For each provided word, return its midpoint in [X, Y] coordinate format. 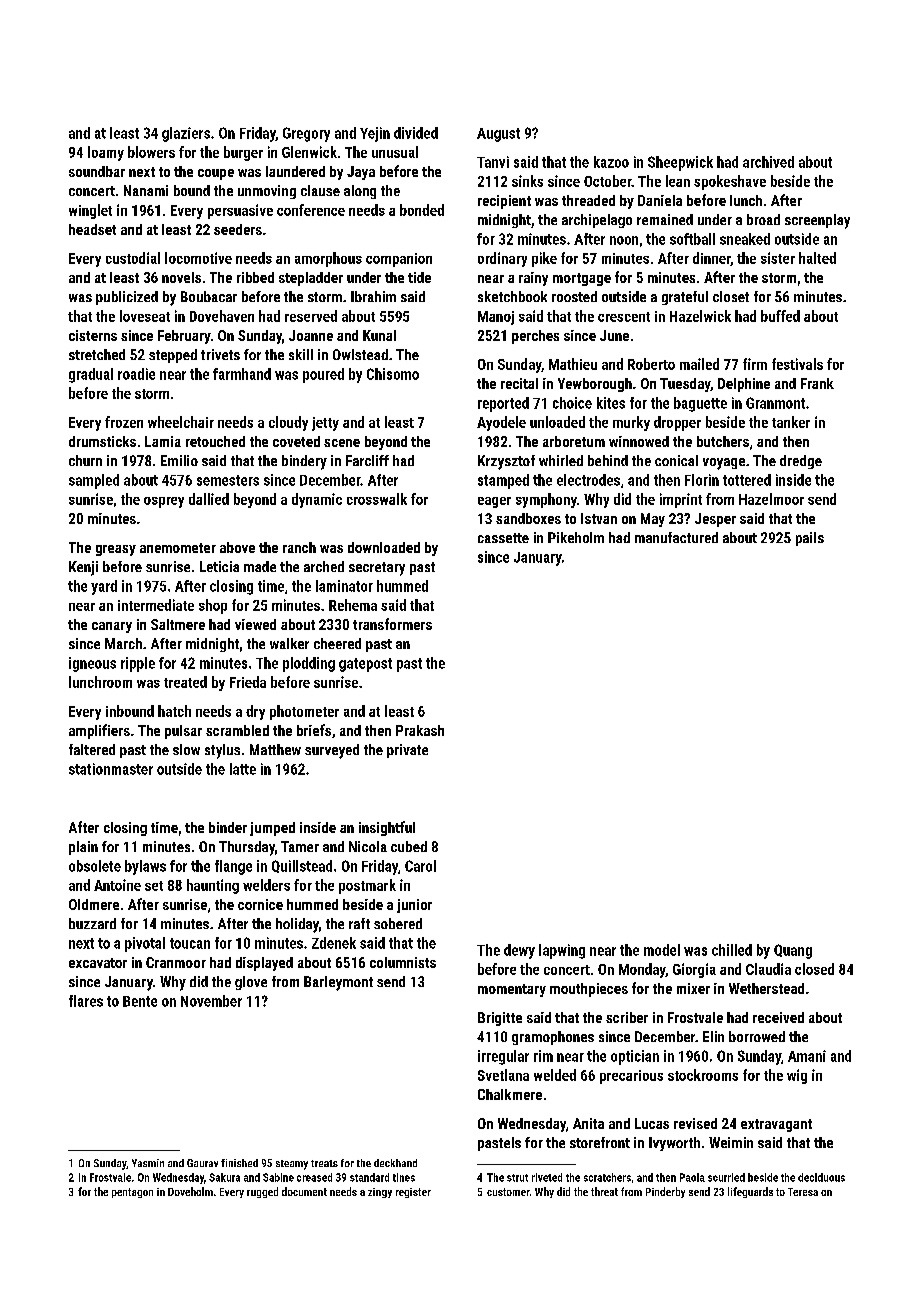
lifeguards [750, 1192]
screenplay [817, 221]
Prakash [420, 730]
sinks [527, 181]
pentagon [132, 1193]
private [407, 751]
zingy [380, 1193]
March [123, 643]
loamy [106, 153]
